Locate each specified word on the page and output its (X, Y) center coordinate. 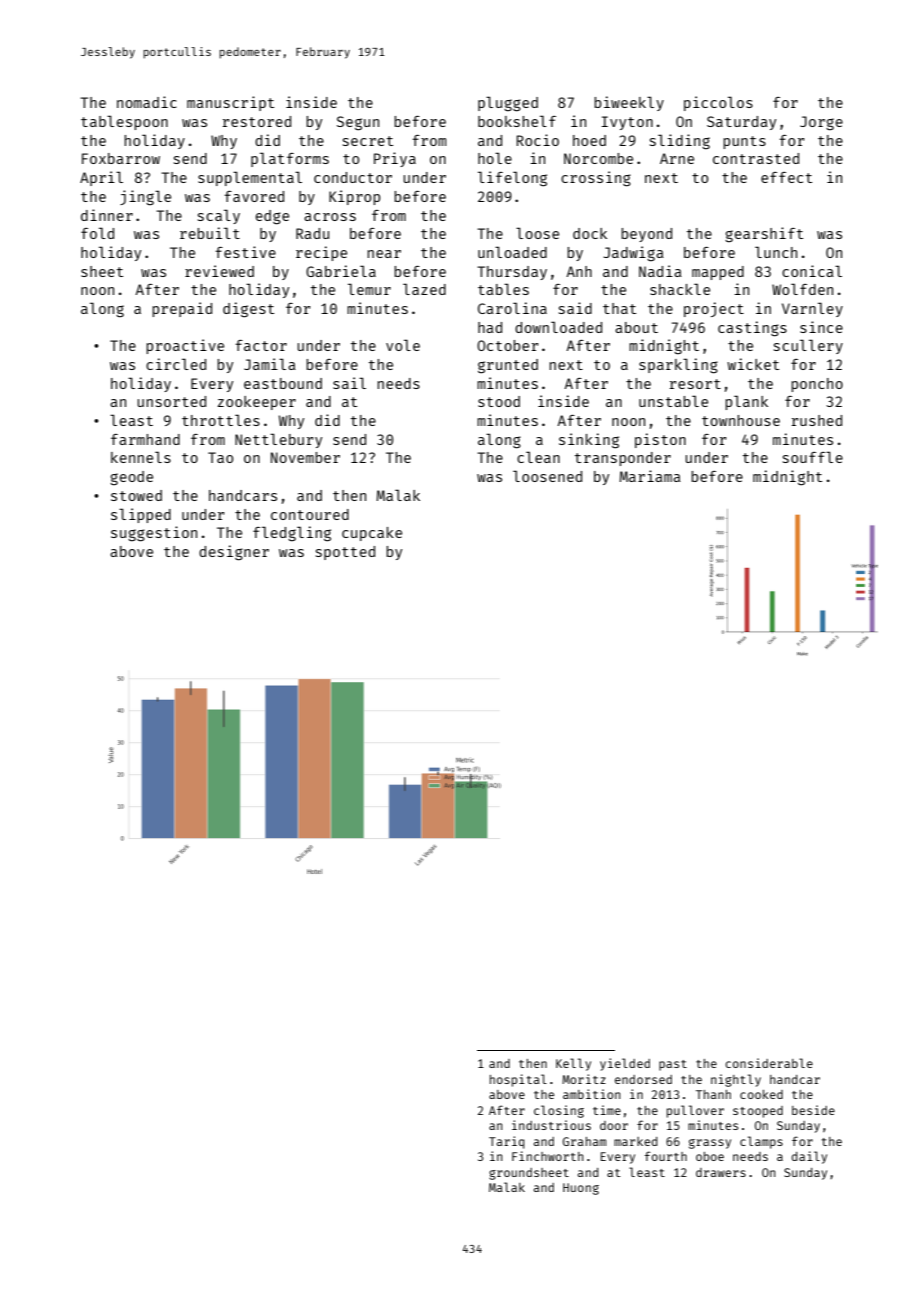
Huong (581, 1189)
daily (809, 1157)
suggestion (154, 534)
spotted (345, 553)
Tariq (507, 1142)
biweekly (629, 103)
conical (812, 271)
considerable (769, 1063)
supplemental (250, 178)
